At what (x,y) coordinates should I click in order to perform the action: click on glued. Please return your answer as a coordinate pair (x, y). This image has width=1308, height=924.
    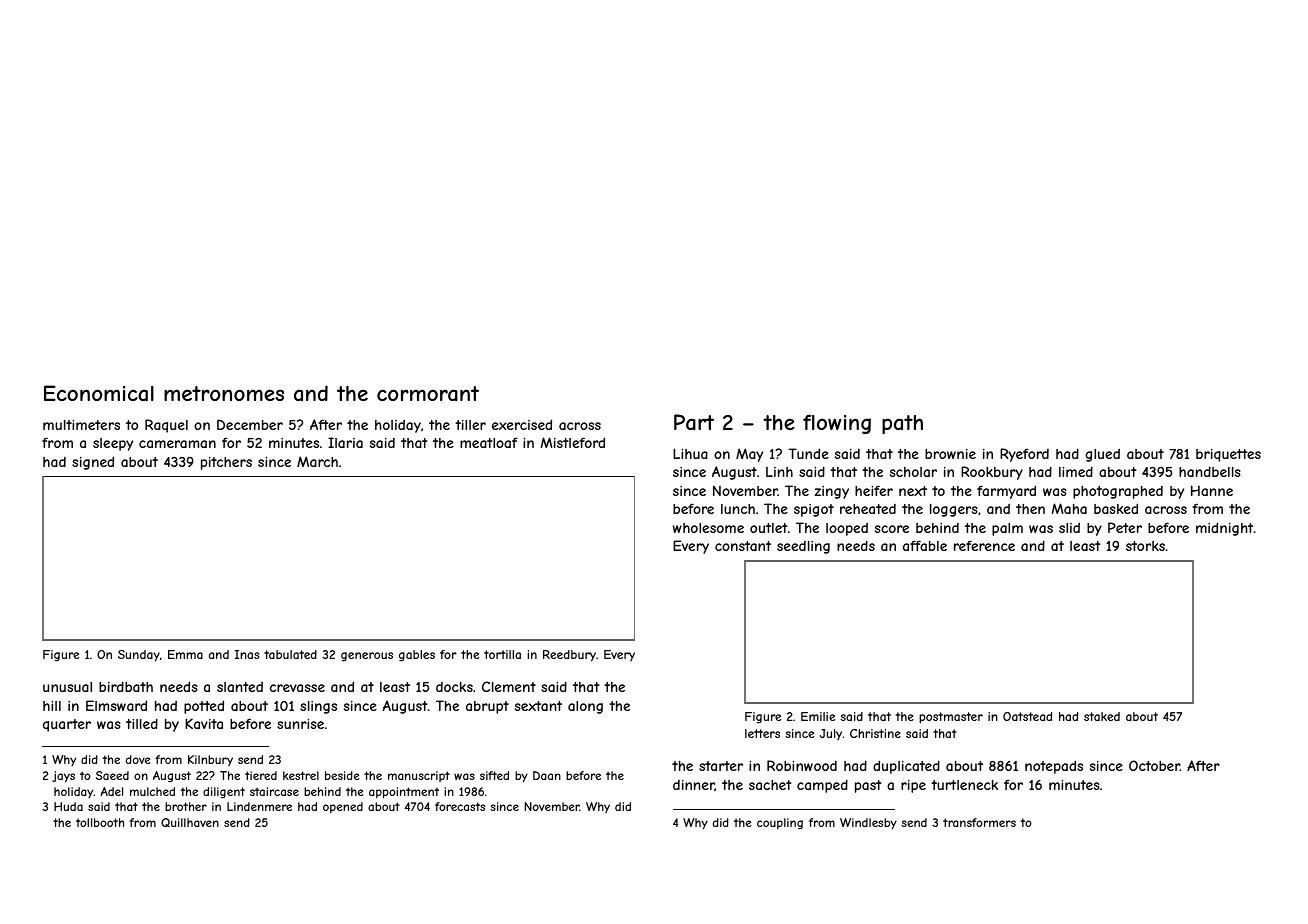
    Looking at the image, I should click on (1102, 455).
